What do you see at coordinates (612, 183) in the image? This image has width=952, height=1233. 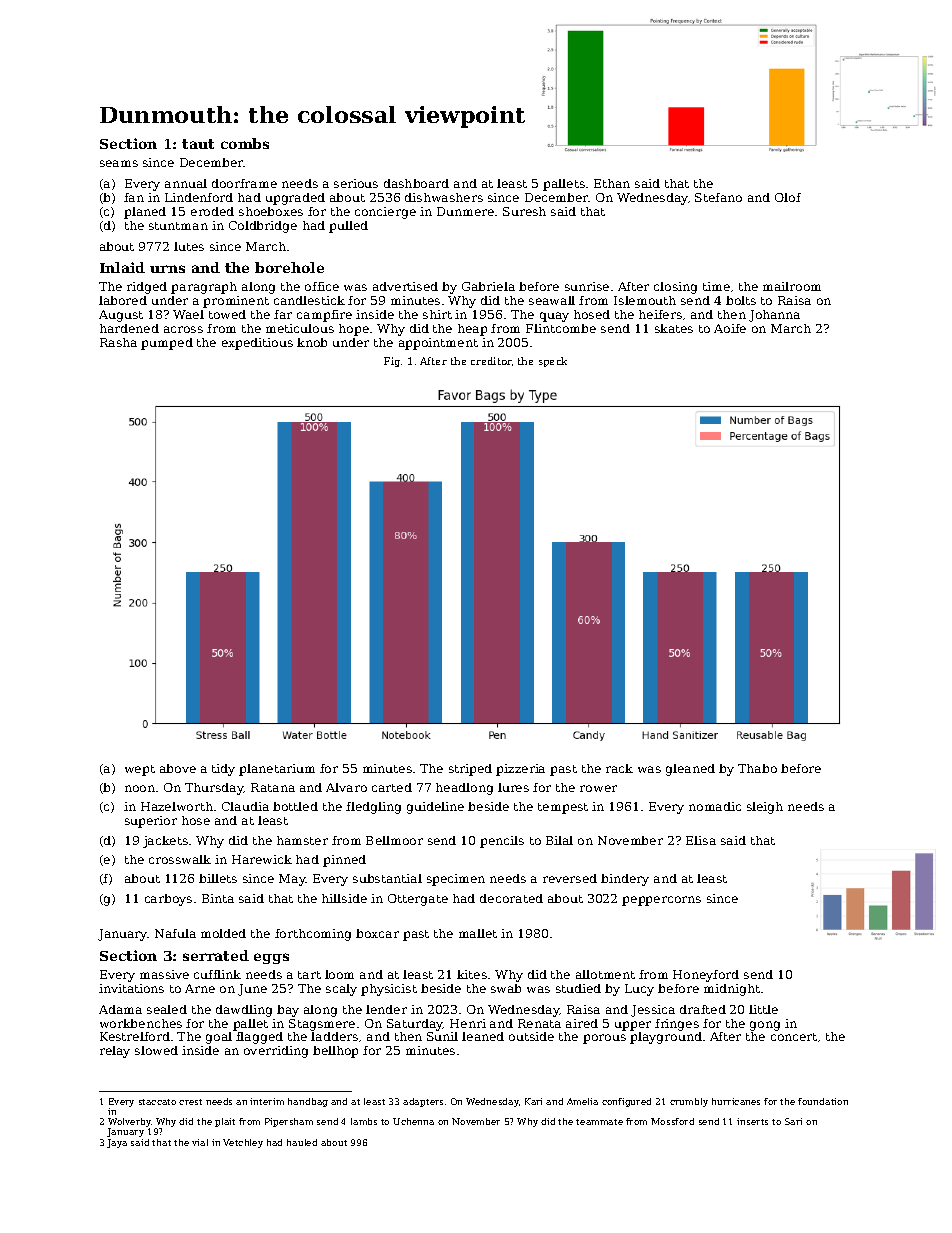 I see `Ethan` at bounding box center [612, 183].
